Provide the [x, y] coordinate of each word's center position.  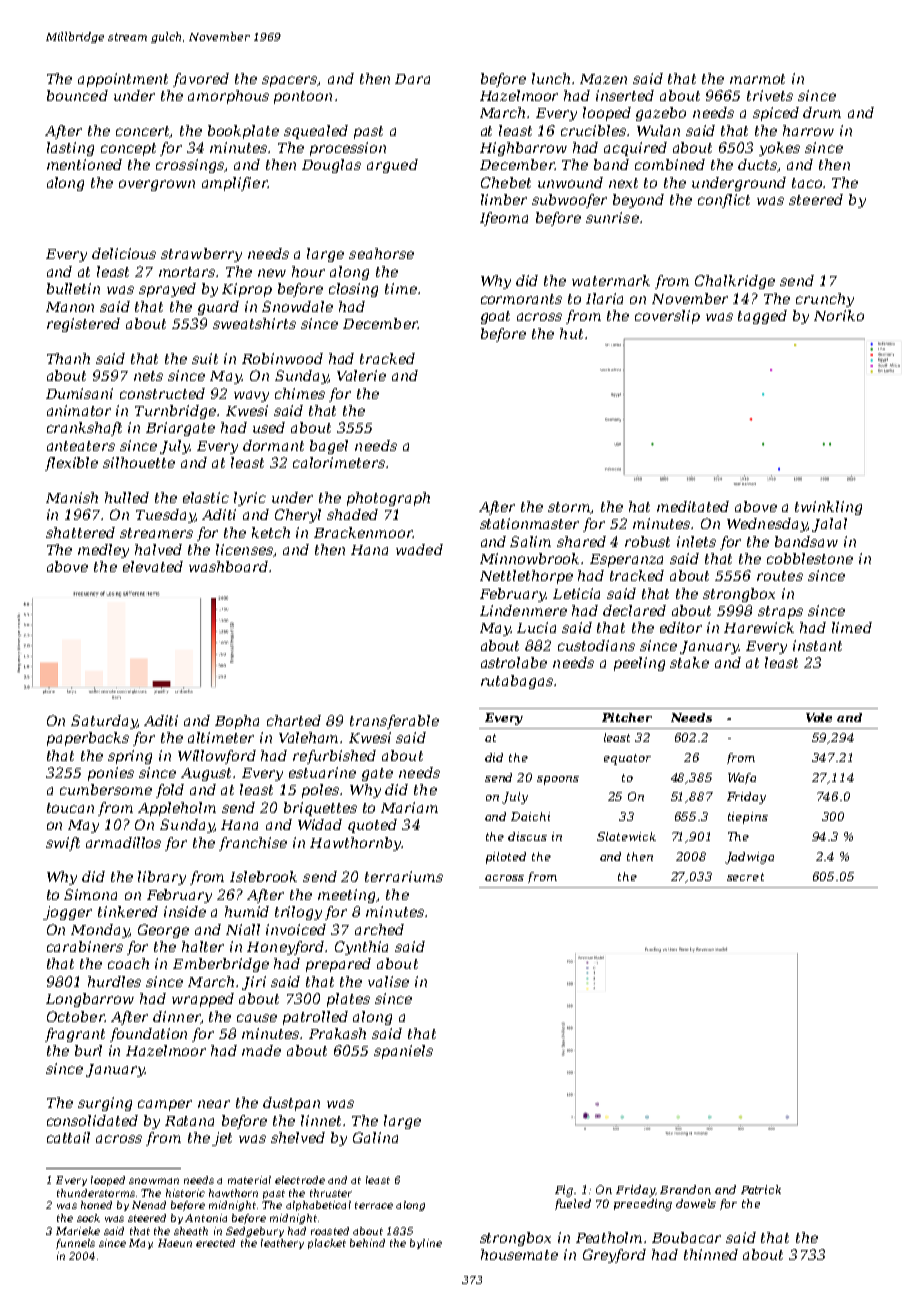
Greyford [614, 1256]
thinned [711, 1254]
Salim [530, 541]
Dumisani [79, 393]
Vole [819, 717]
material [249, 1180]
